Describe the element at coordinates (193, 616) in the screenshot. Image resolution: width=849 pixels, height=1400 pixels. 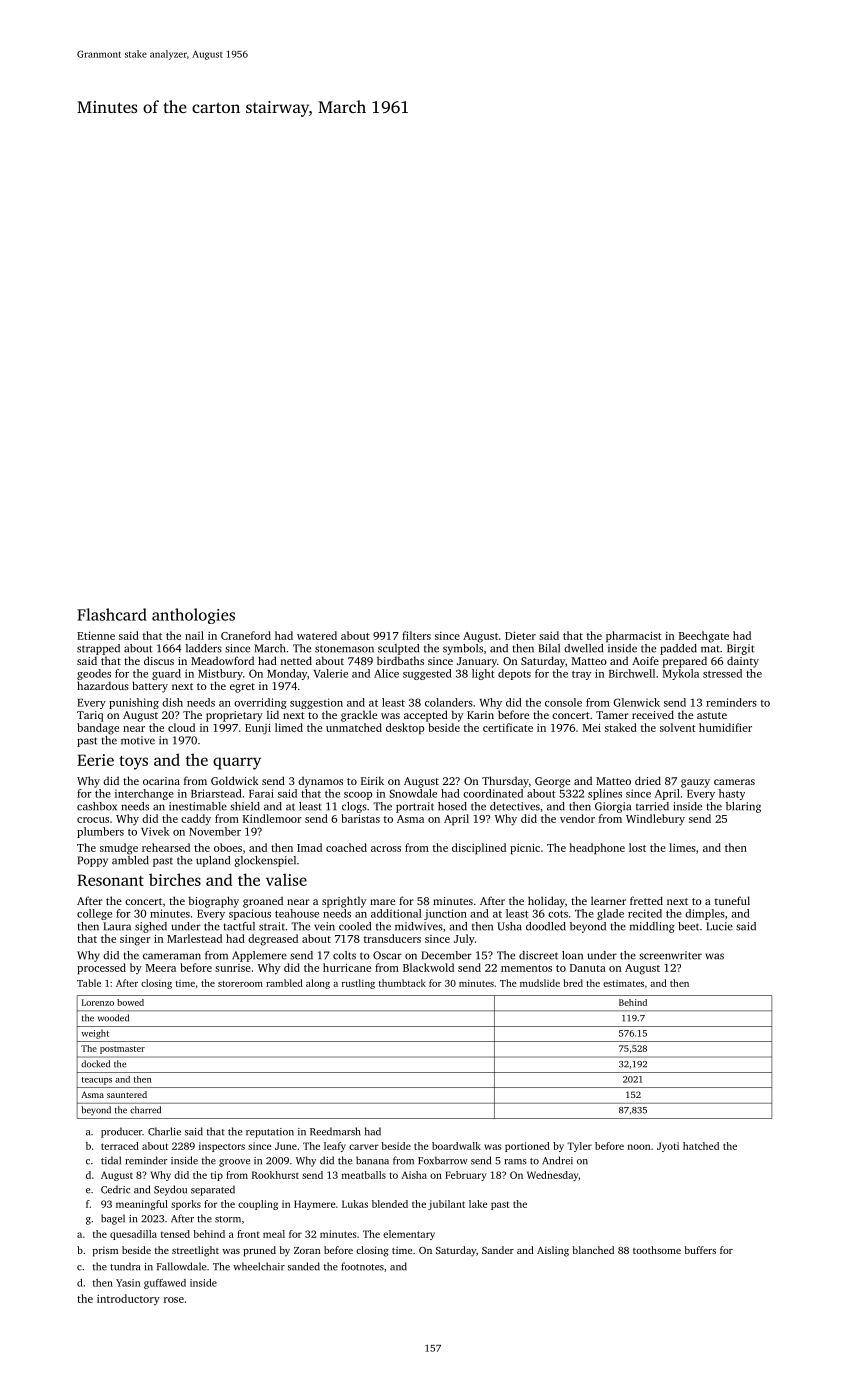
I see `anthologies` at that location.
